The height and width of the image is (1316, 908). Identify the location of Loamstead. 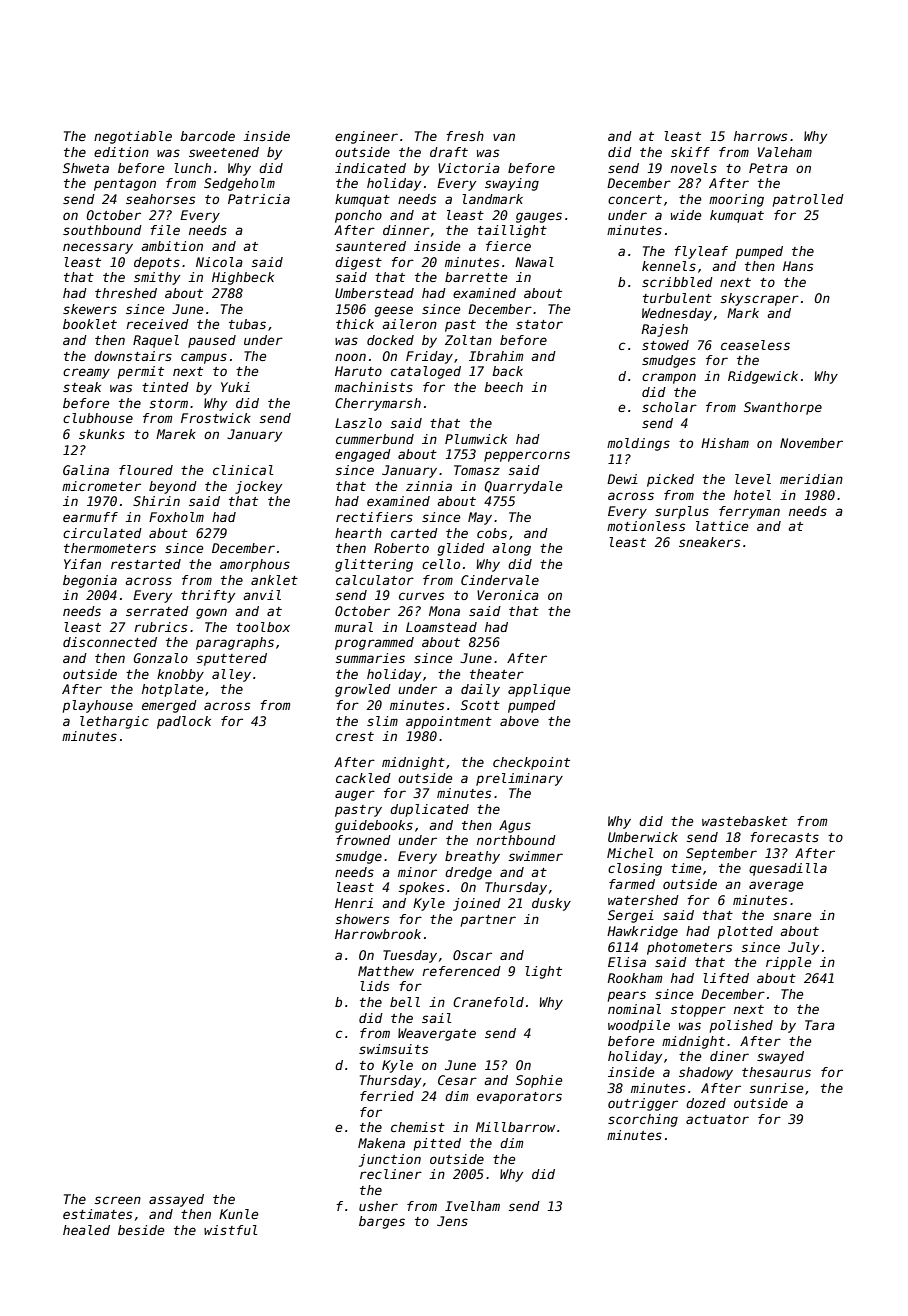
(441, 627).
